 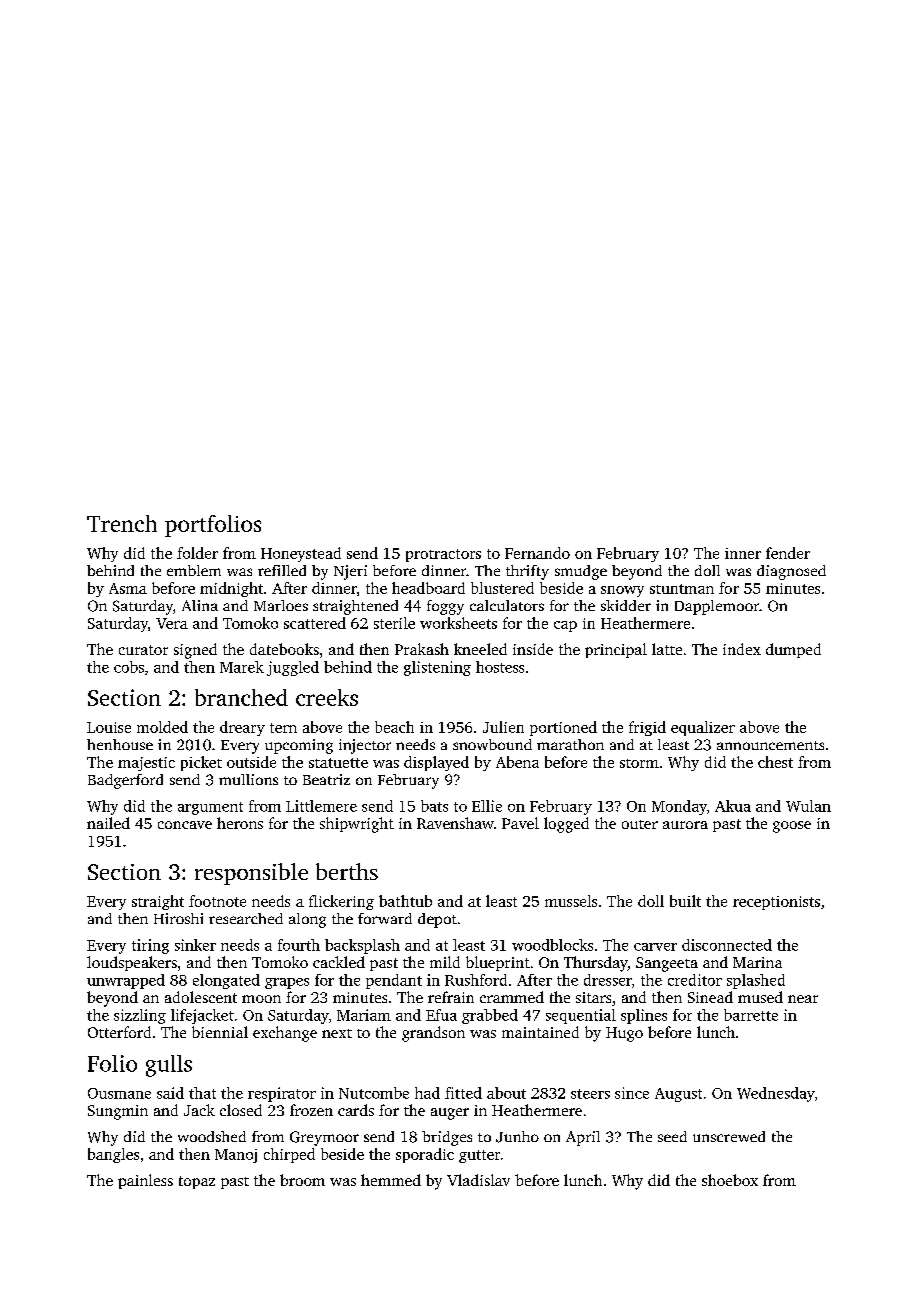 I want to click on protractors, so click(x=443, y=555).
